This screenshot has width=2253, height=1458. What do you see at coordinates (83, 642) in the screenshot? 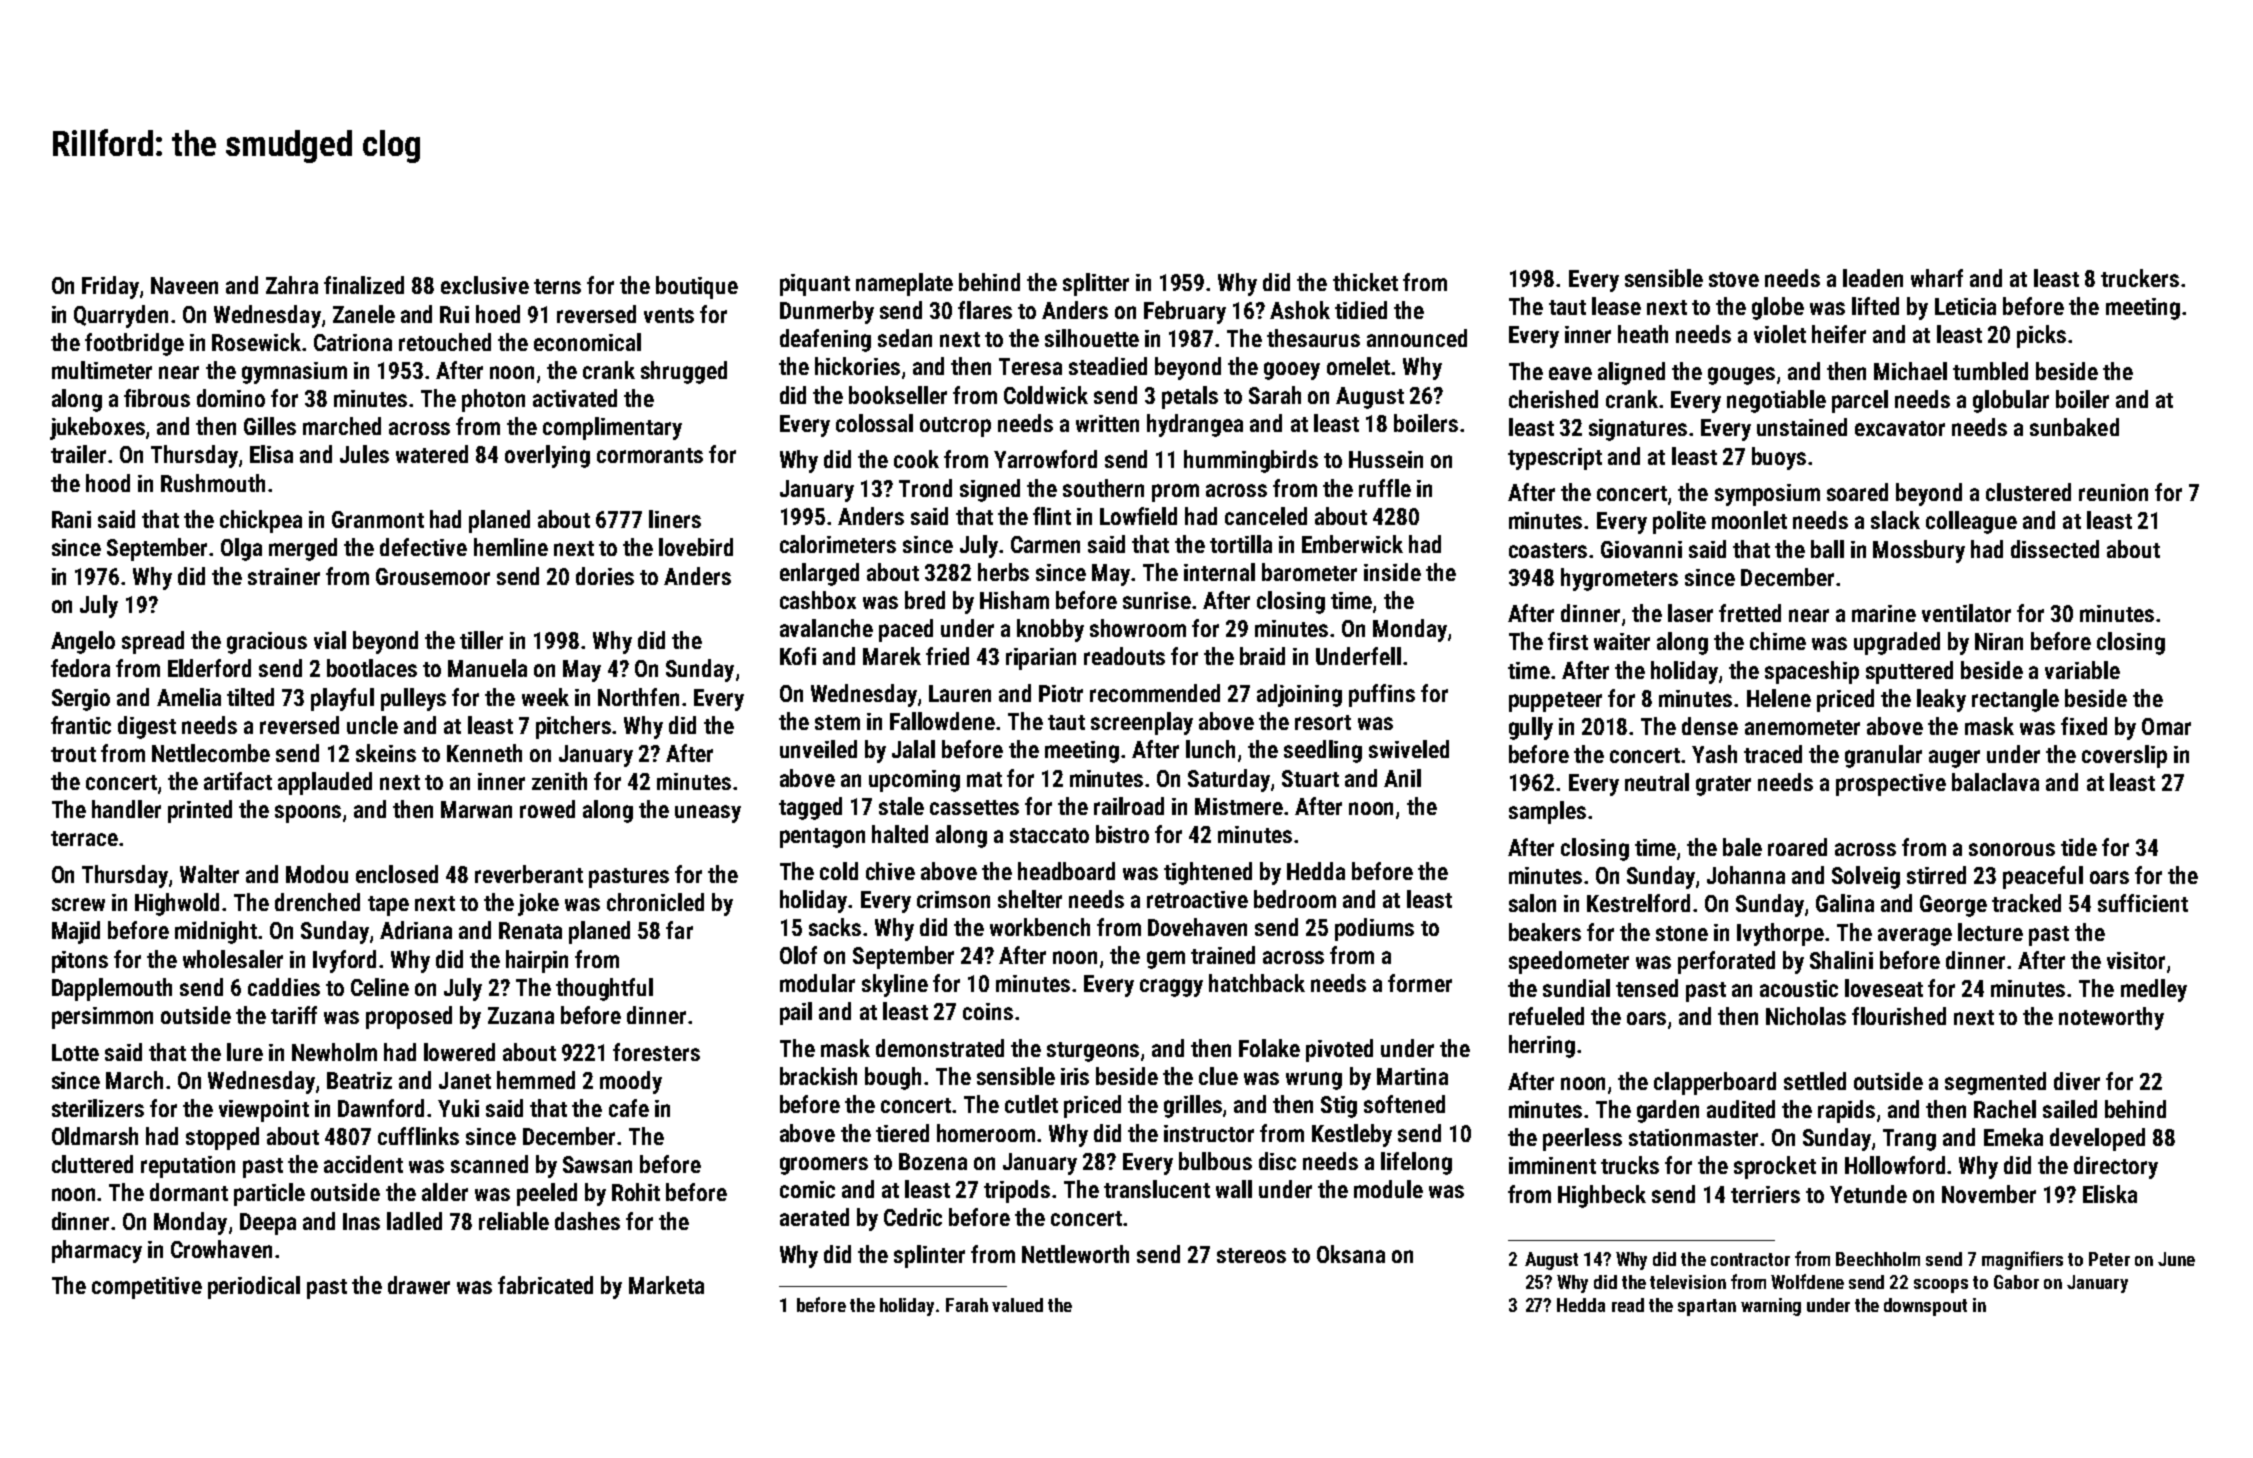
I see `Angelo` at bounding box center [83, 642].
